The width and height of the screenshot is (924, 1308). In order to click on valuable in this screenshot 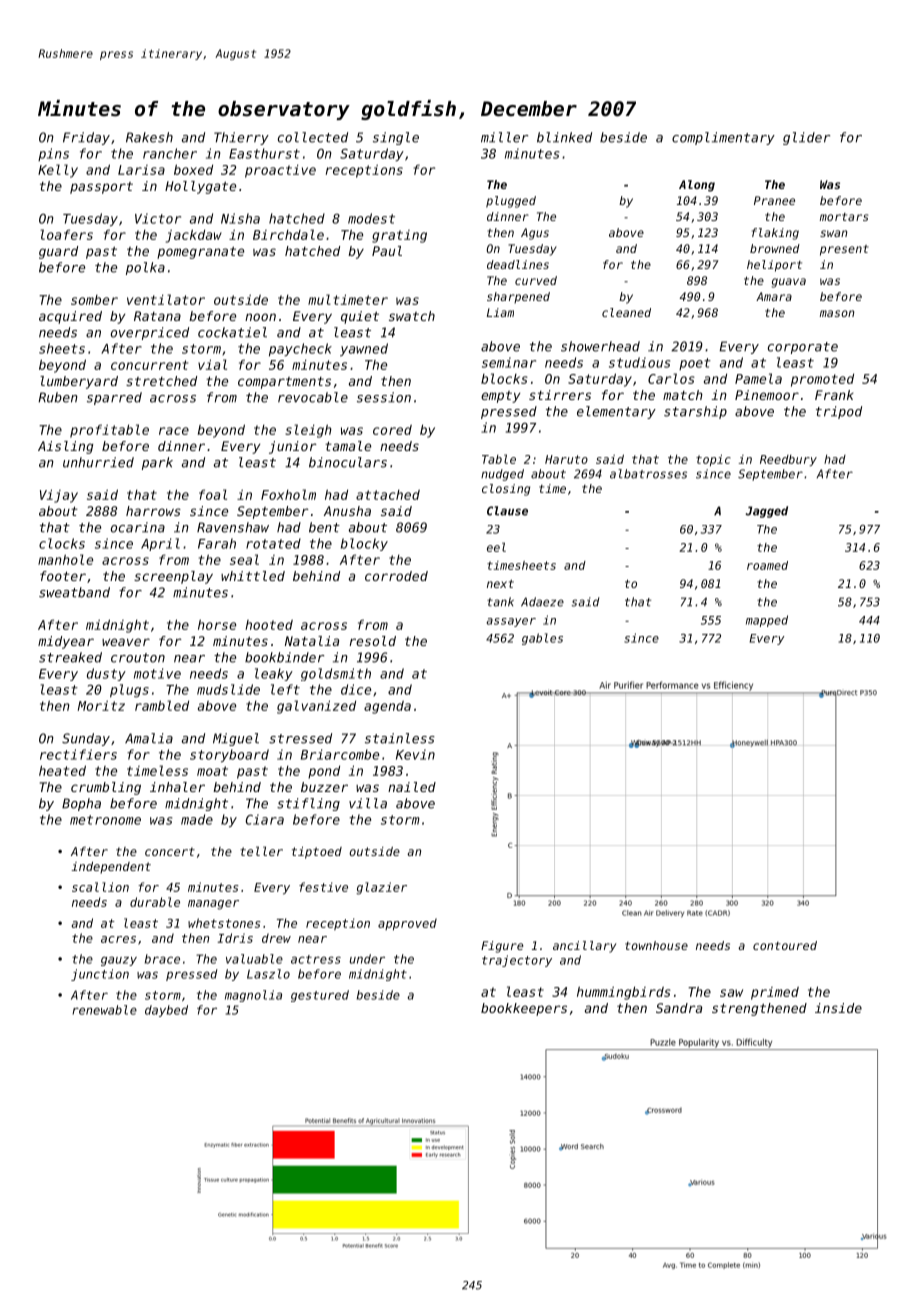, I will do `click(254, 959)`.
